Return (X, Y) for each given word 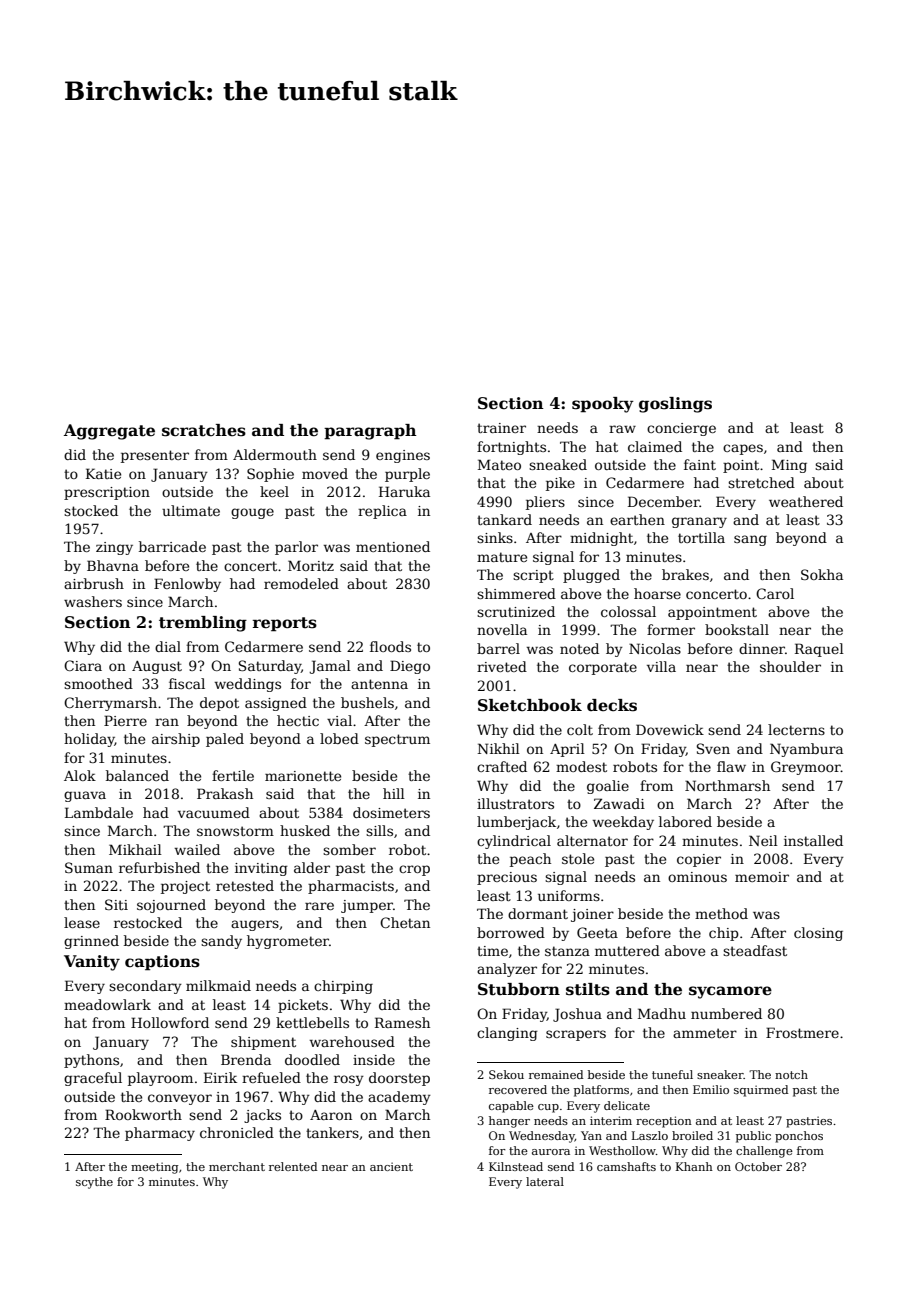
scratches (204, 430)
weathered (806, 501)
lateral (545, 1181)
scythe (94, 1183)
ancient (391, 1166)
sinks (495, 537)
